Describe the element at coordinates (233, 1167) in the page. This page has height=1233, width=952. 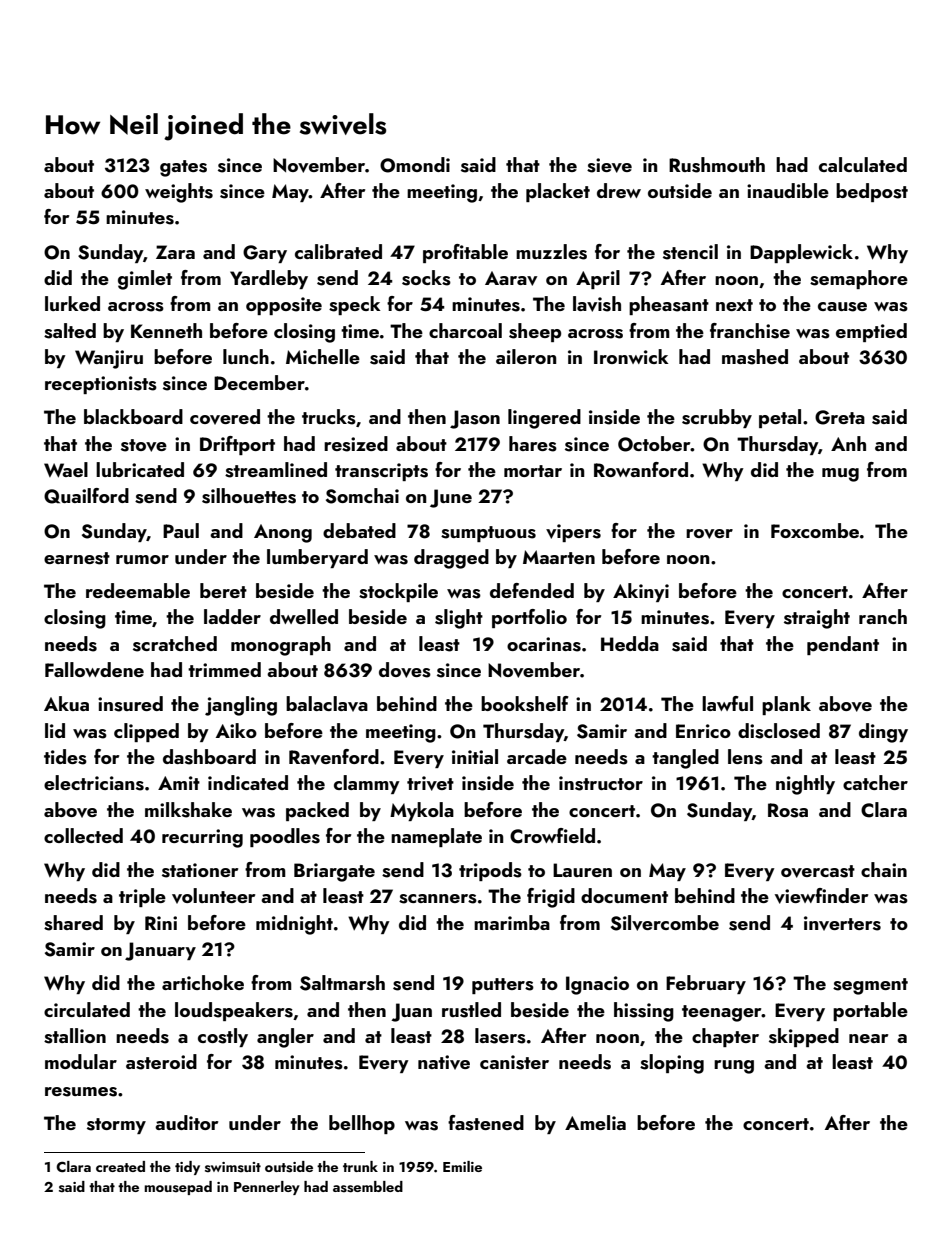
I see `swimsuit` at that location.
